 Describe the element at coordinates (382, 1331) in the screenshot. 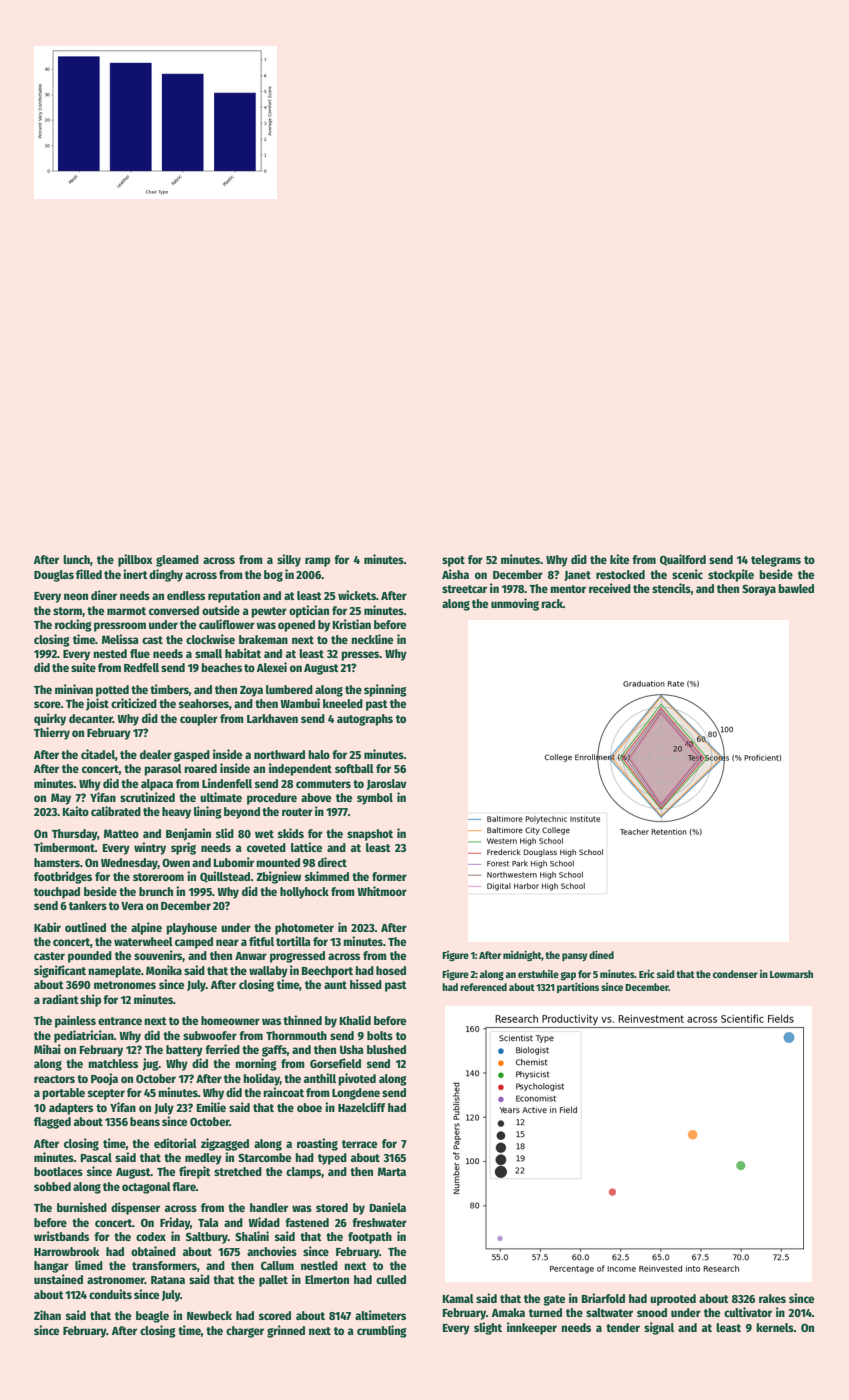

I see `crumbling` at that location.
